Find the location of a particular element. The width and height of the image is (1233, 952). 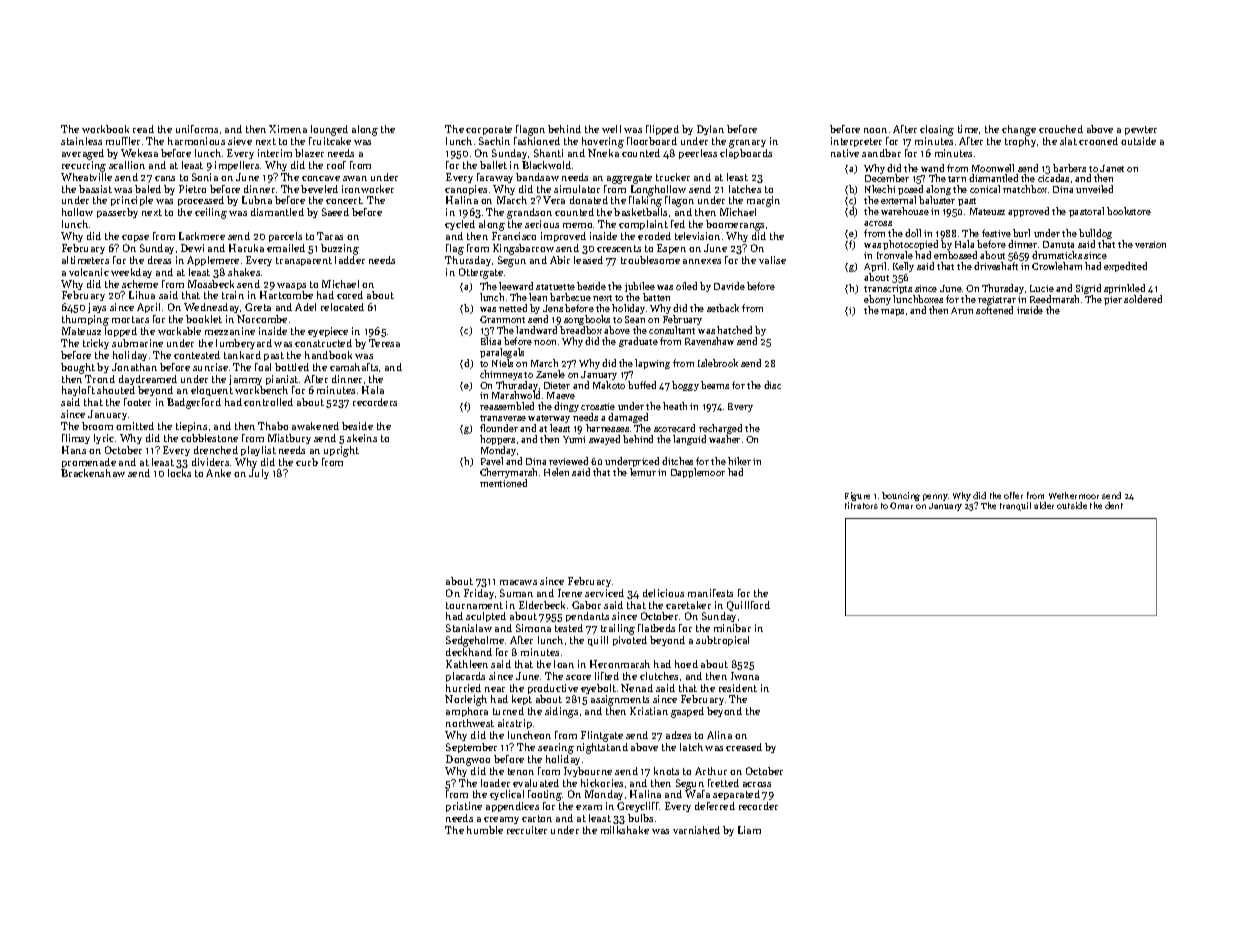

humble is located at coordinates (485, 830).
